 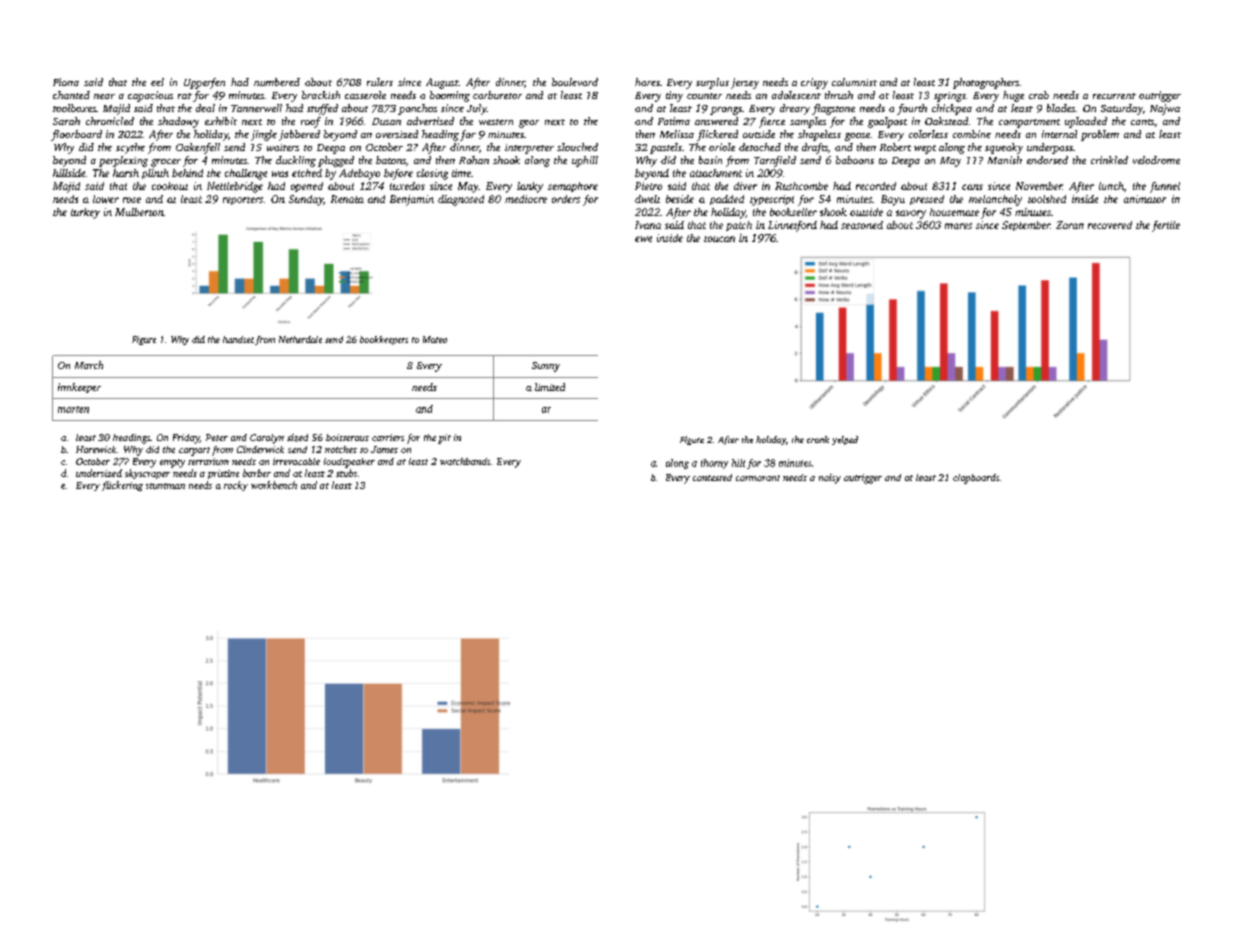 I want to click on deal, so click(x=205, y=108).
